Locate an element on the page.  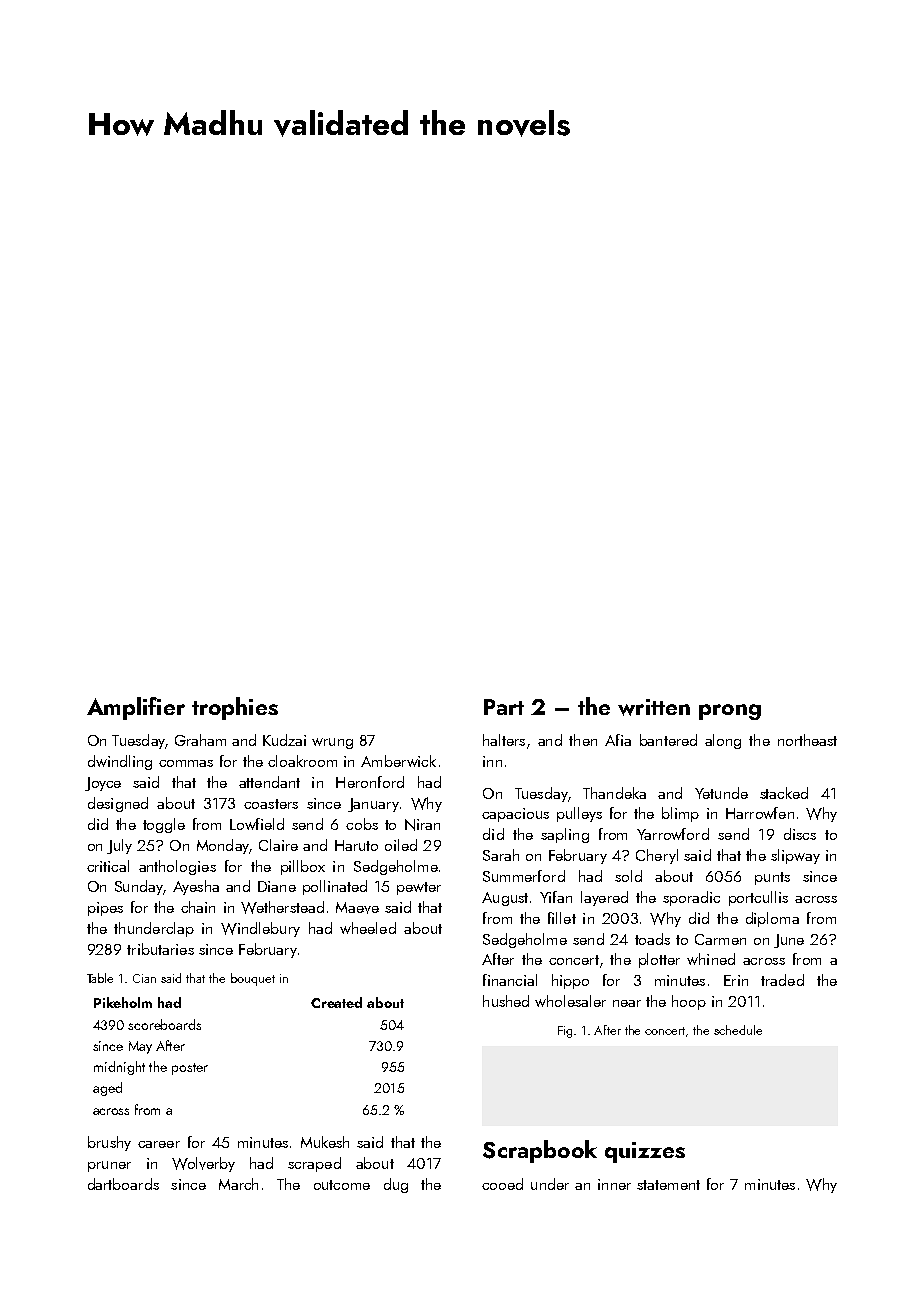
outcome is located at coordinates (342, 1185).
